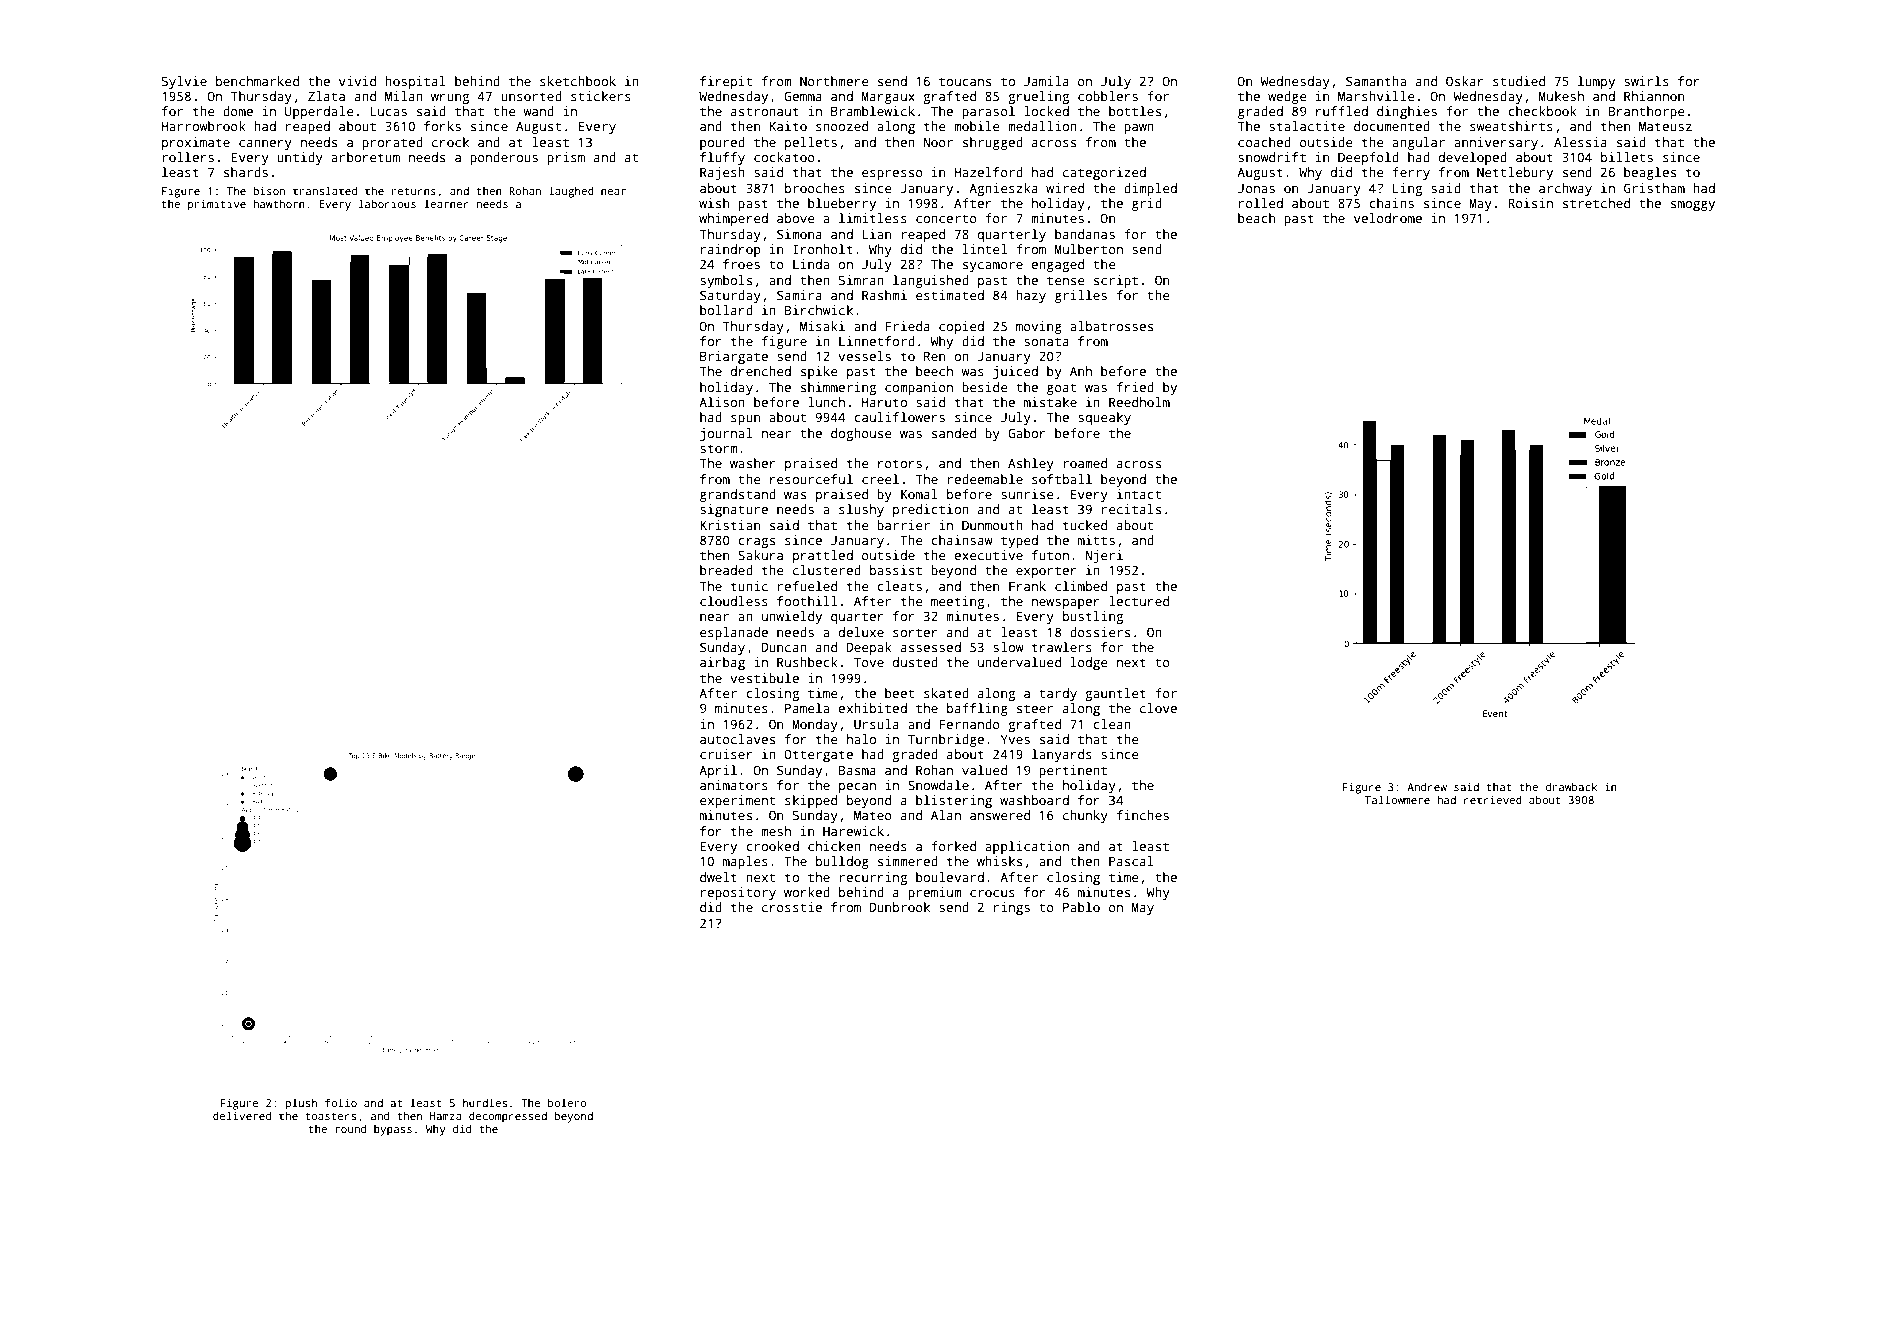  Describe the element at coordinates (1139, 129) in the image. I see `pawn` at that location.
